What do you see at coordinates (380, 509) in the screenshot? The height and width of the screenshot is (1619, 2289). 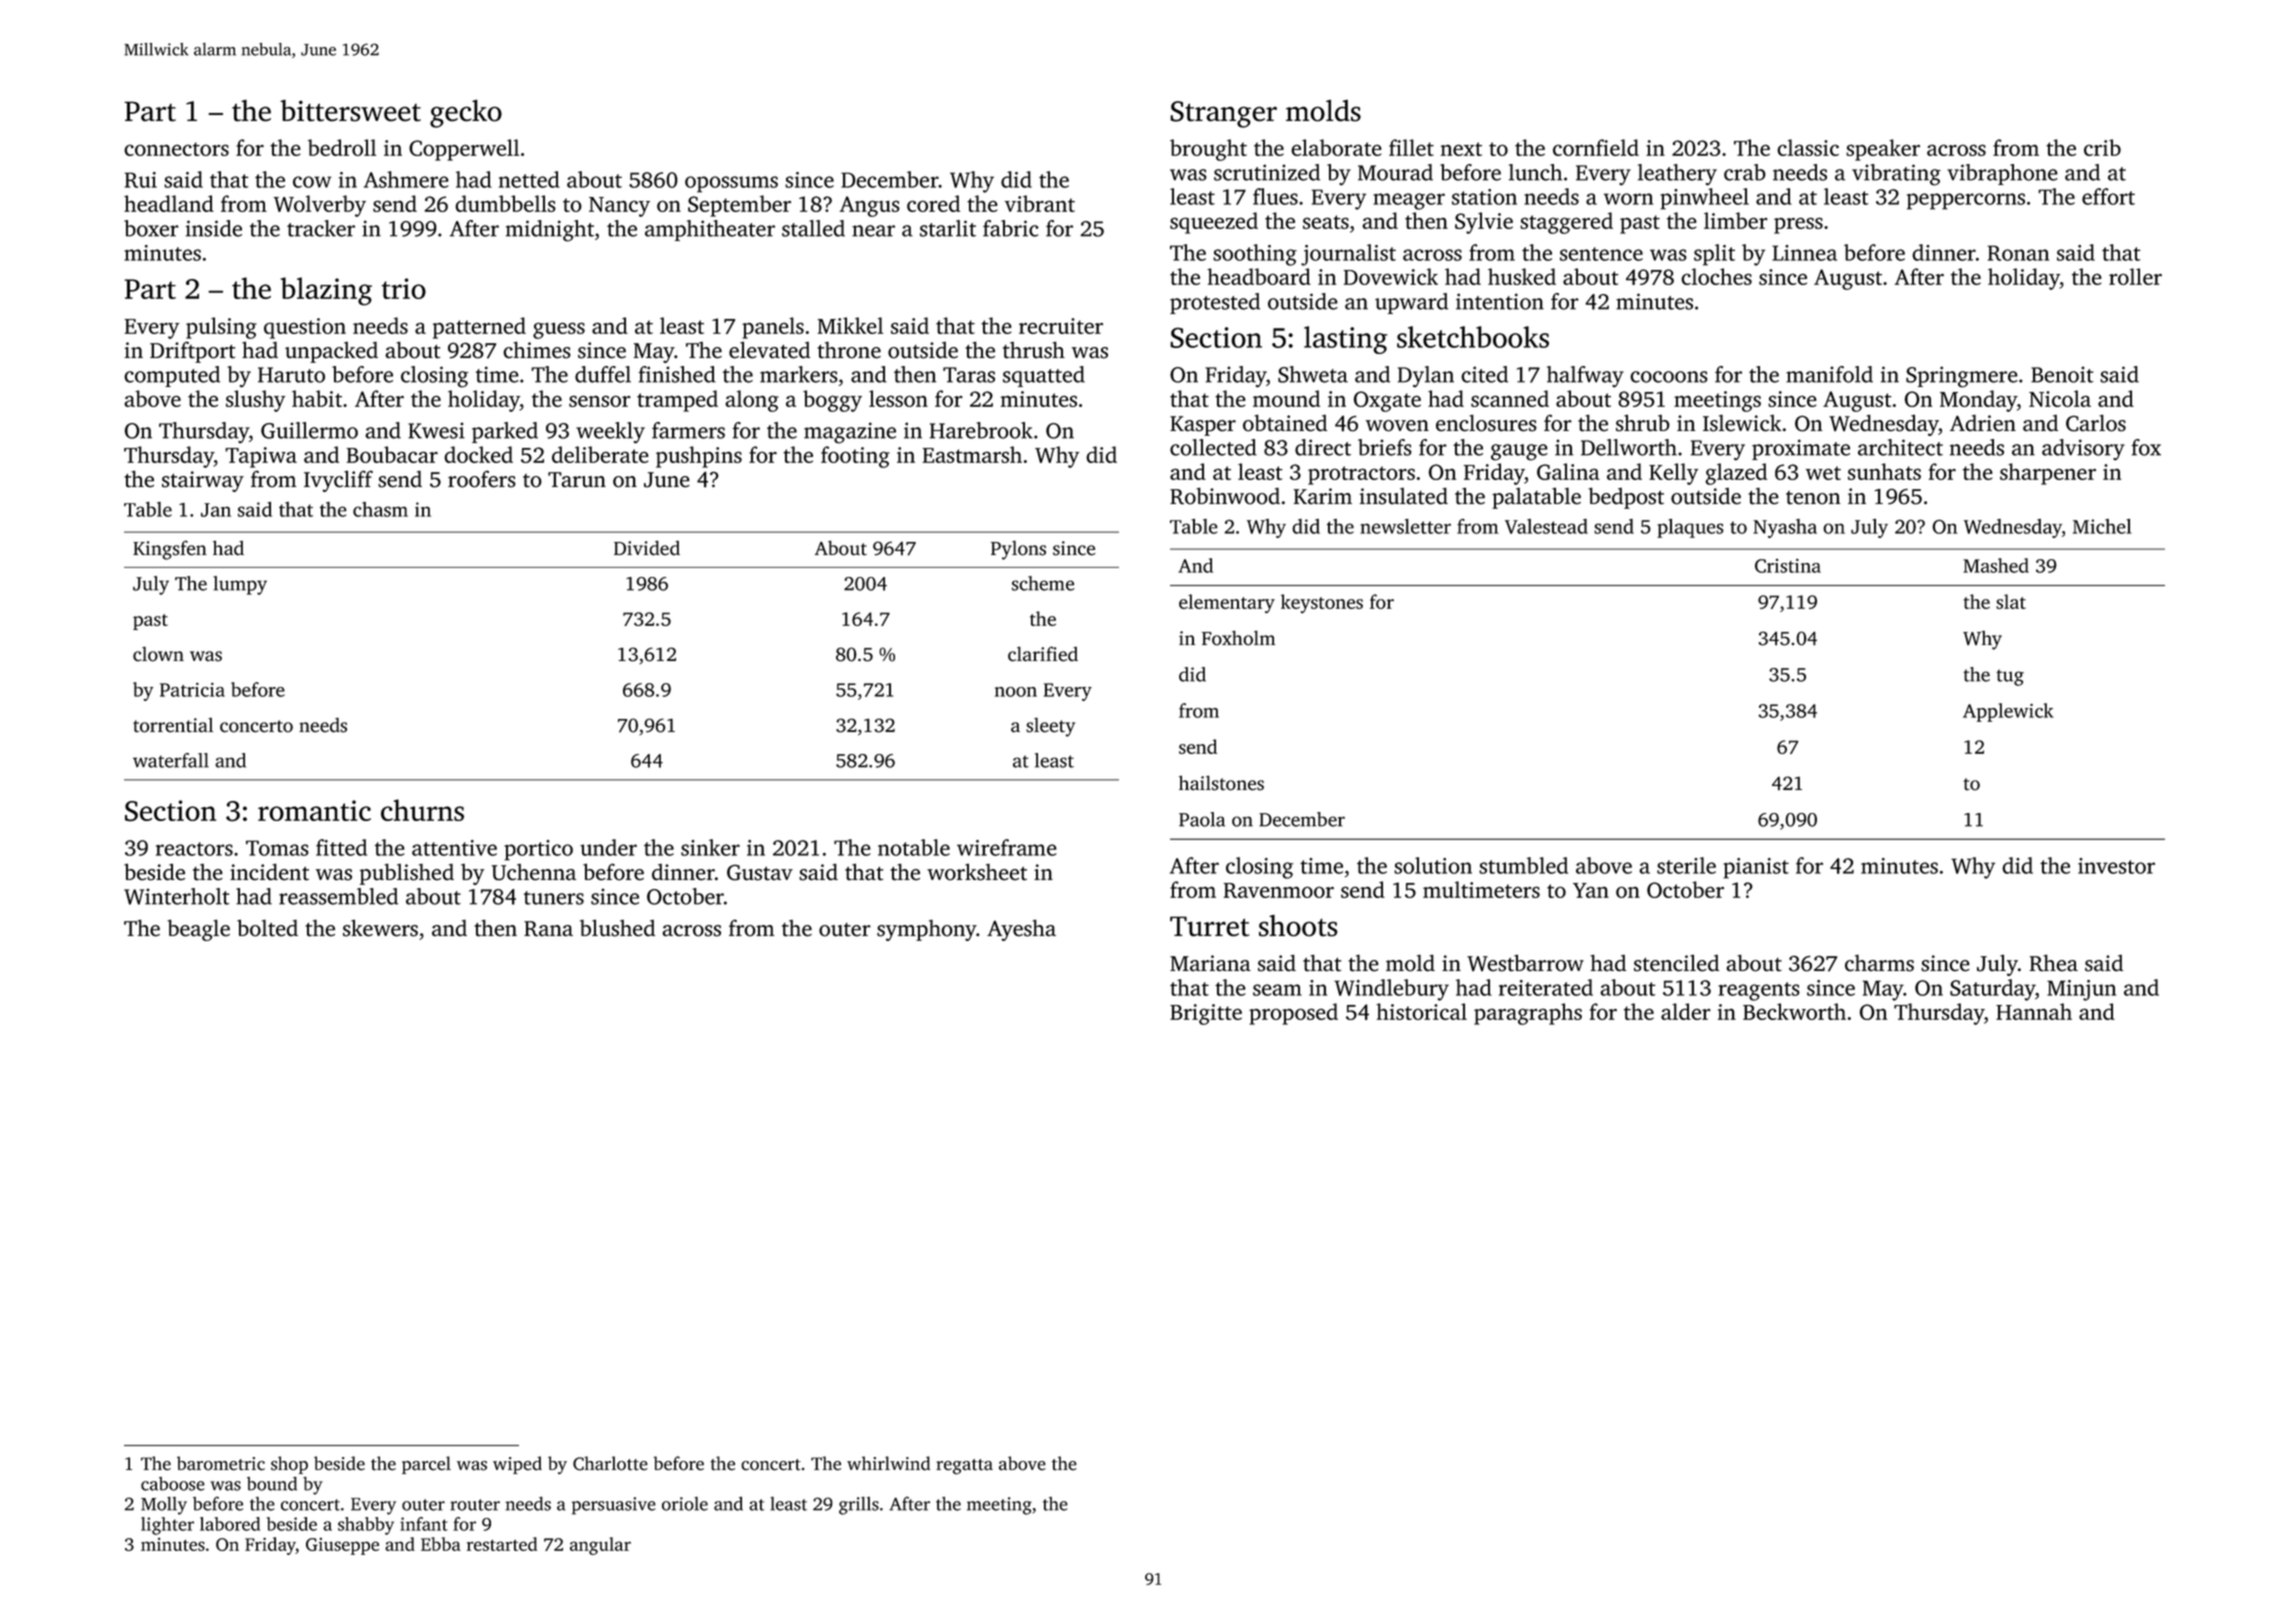 I see `chasm` at bounding box center [380, 509].
